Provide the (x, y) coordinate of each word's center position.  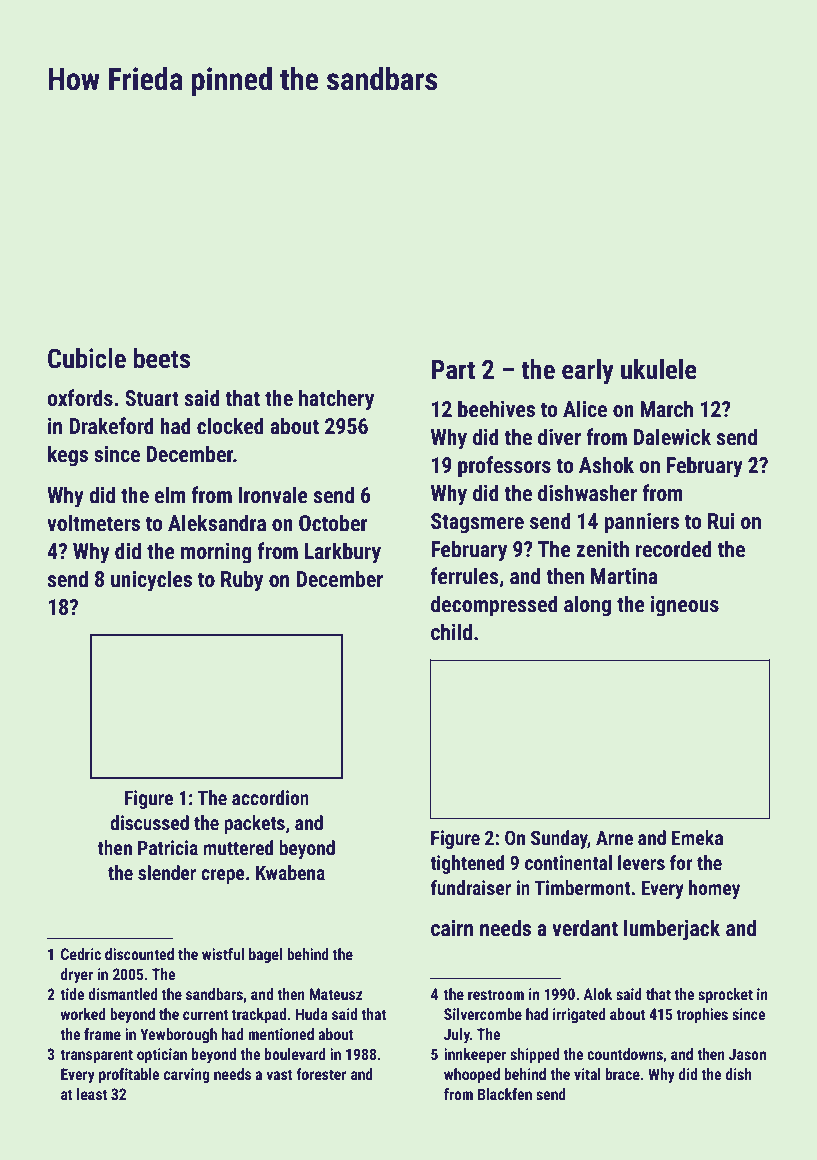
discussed (149, 822)
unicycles (151, 581)
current (205, 1014)
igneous (685, 606)
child (451, 631)
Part (453, 370)
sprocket (725, 995)
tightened (467, 864)
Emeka (697, 837)
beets (161, 358)
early (588, 372)
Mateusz (336, 994)
